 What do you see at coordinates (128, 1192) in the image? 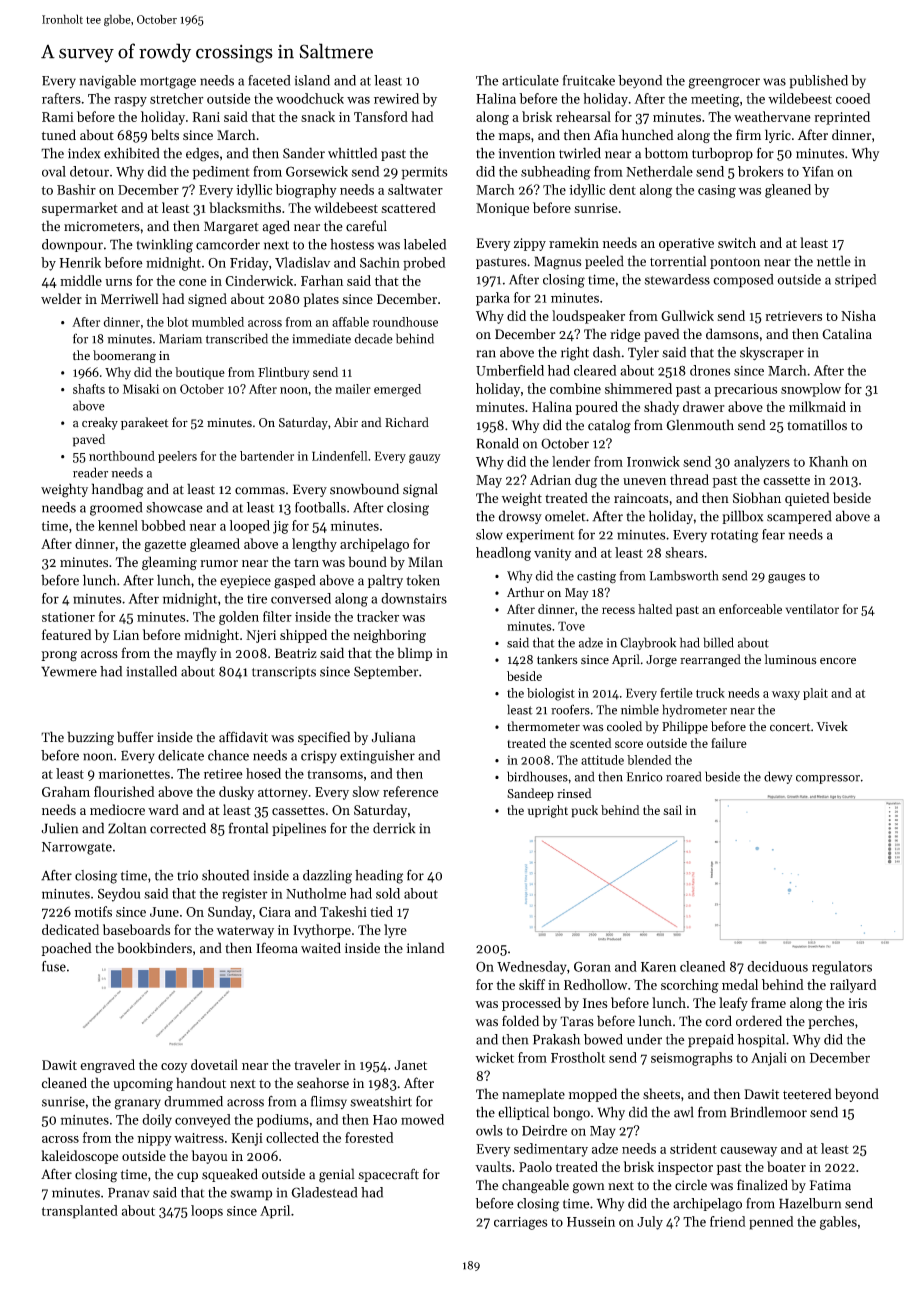
I see `Pranav` at bounding box center [128, 1192].
